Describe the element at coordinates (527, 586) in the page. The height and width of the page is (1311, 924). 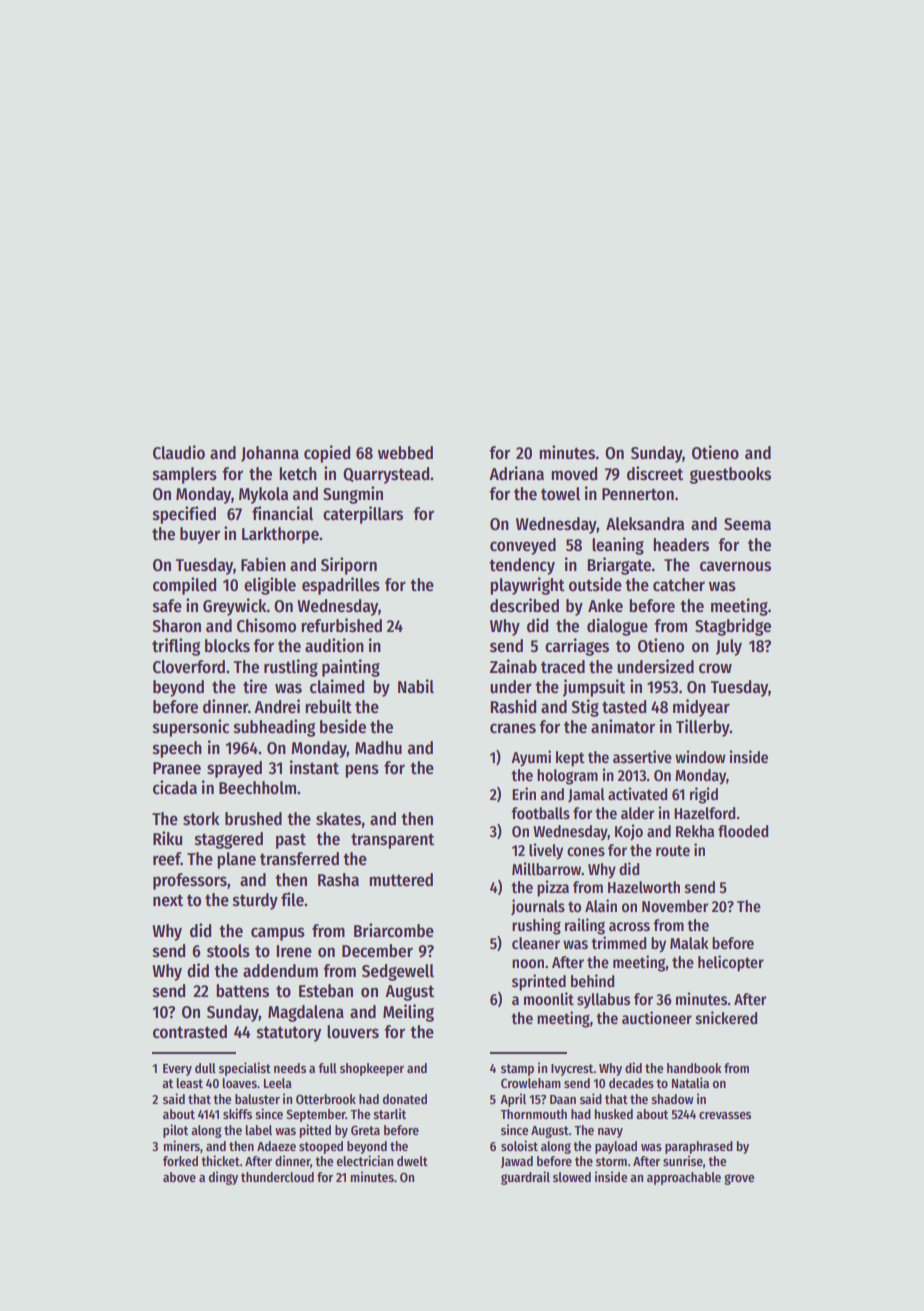
I see `playwright` at that location.
